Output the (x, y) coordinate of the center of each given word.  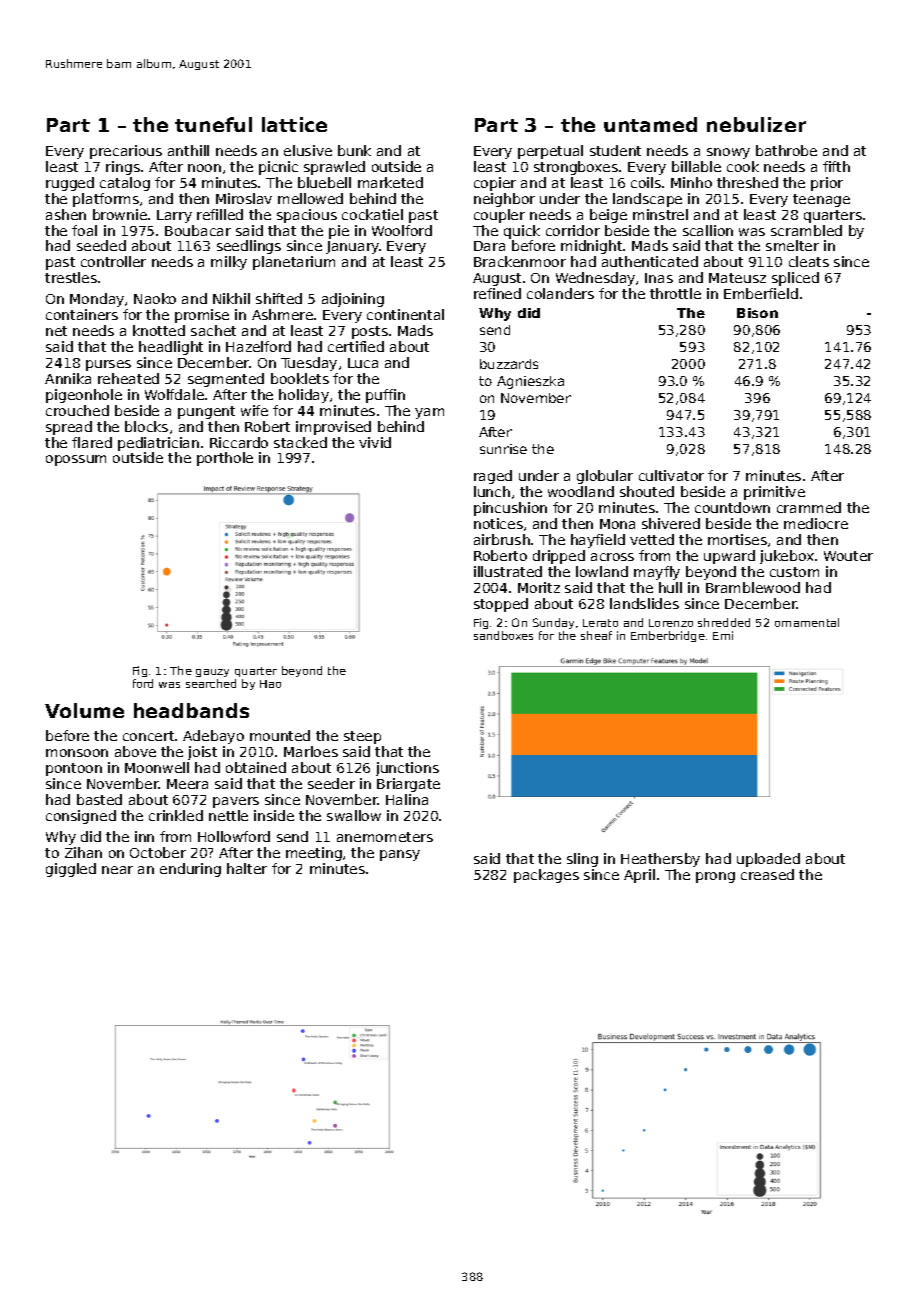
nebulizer (756, 124)
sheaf (596, 635)
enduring (190, 870)
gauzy (212, 673)
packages (546, 876)
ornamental (807, 622)
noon (204, 168)
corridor (573, 230)
